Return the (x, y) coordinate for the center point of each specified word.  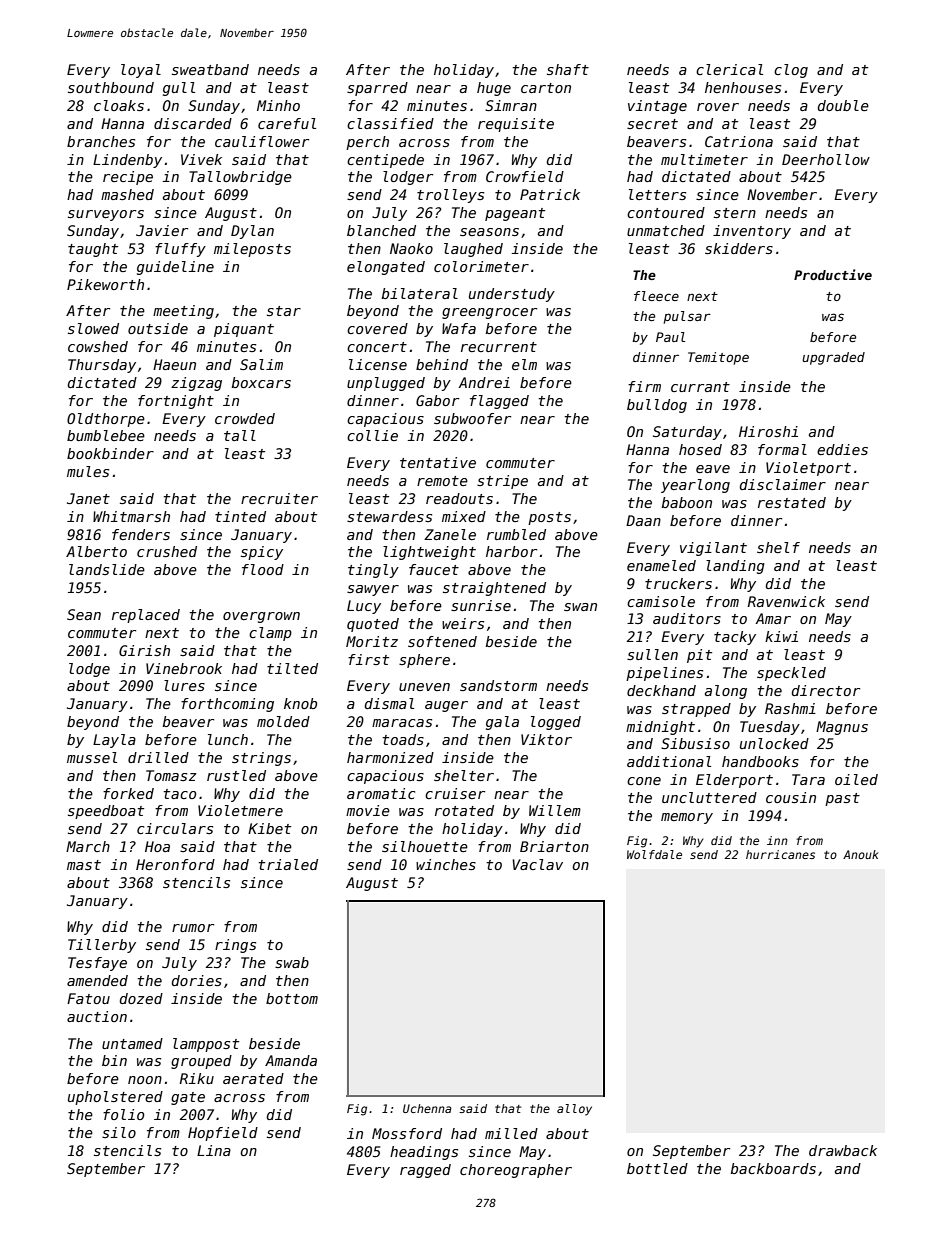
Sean (84, 614)
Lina (214, 1150)
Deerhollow (826, 159)
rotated (464, 810)
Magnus (842, 728)
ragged (425, 1171)
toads (403, 739)
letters (657, 194)
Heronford (175, 864)
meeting (183, 312)
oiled (856, 779)
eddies (842, 449)
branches (101, 141)
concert (377, 347)
